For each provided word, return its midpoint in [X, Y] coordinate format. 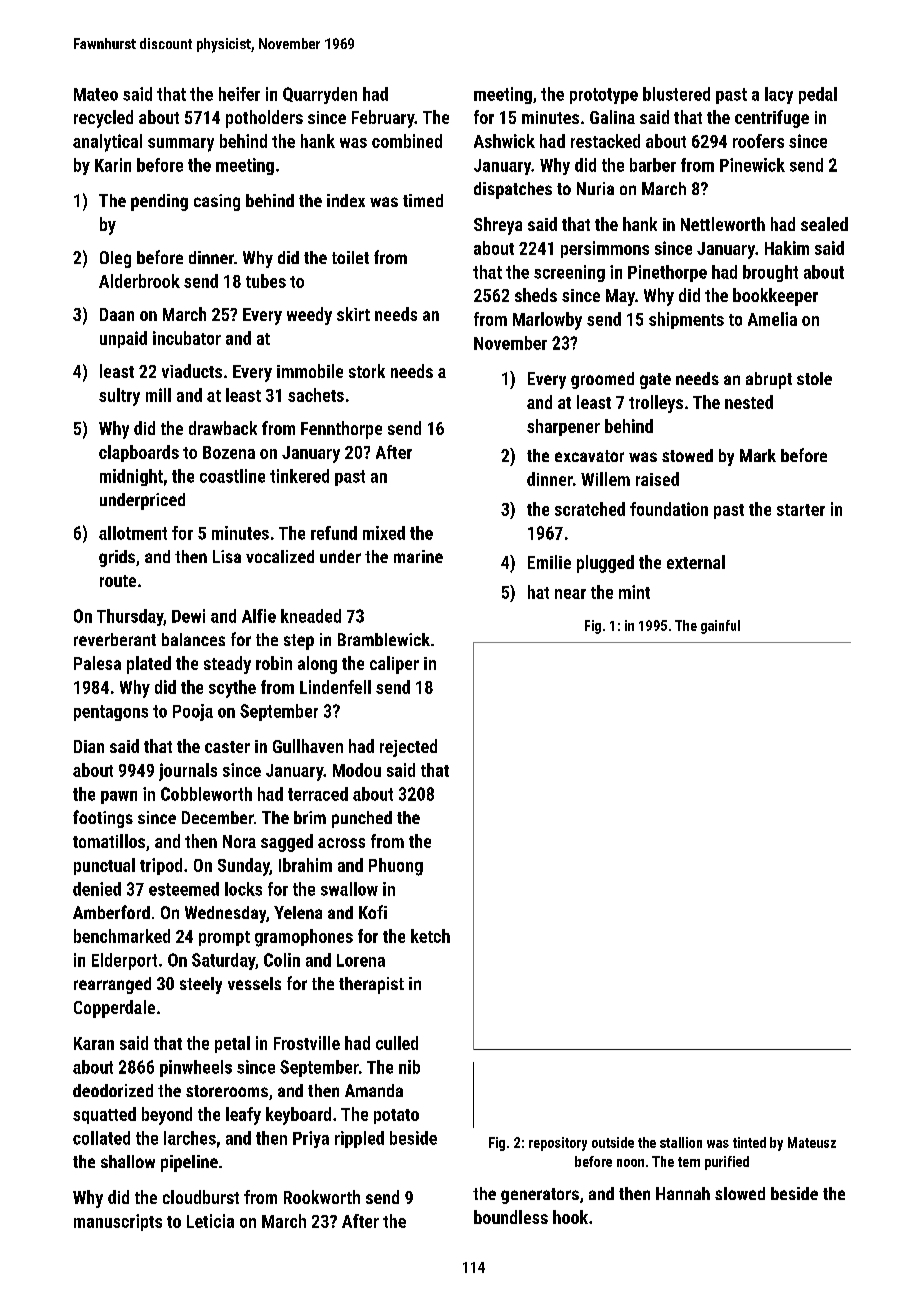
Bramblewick [384, 639]
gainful [720, 627]
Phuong [396, 867]
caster [227, 747]
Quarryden [320, 95]
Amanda [374, 1090]
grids [117, 558]
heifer [239, 94]
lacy [779, 95]
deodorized [113, 1090]
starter [801, 510]
